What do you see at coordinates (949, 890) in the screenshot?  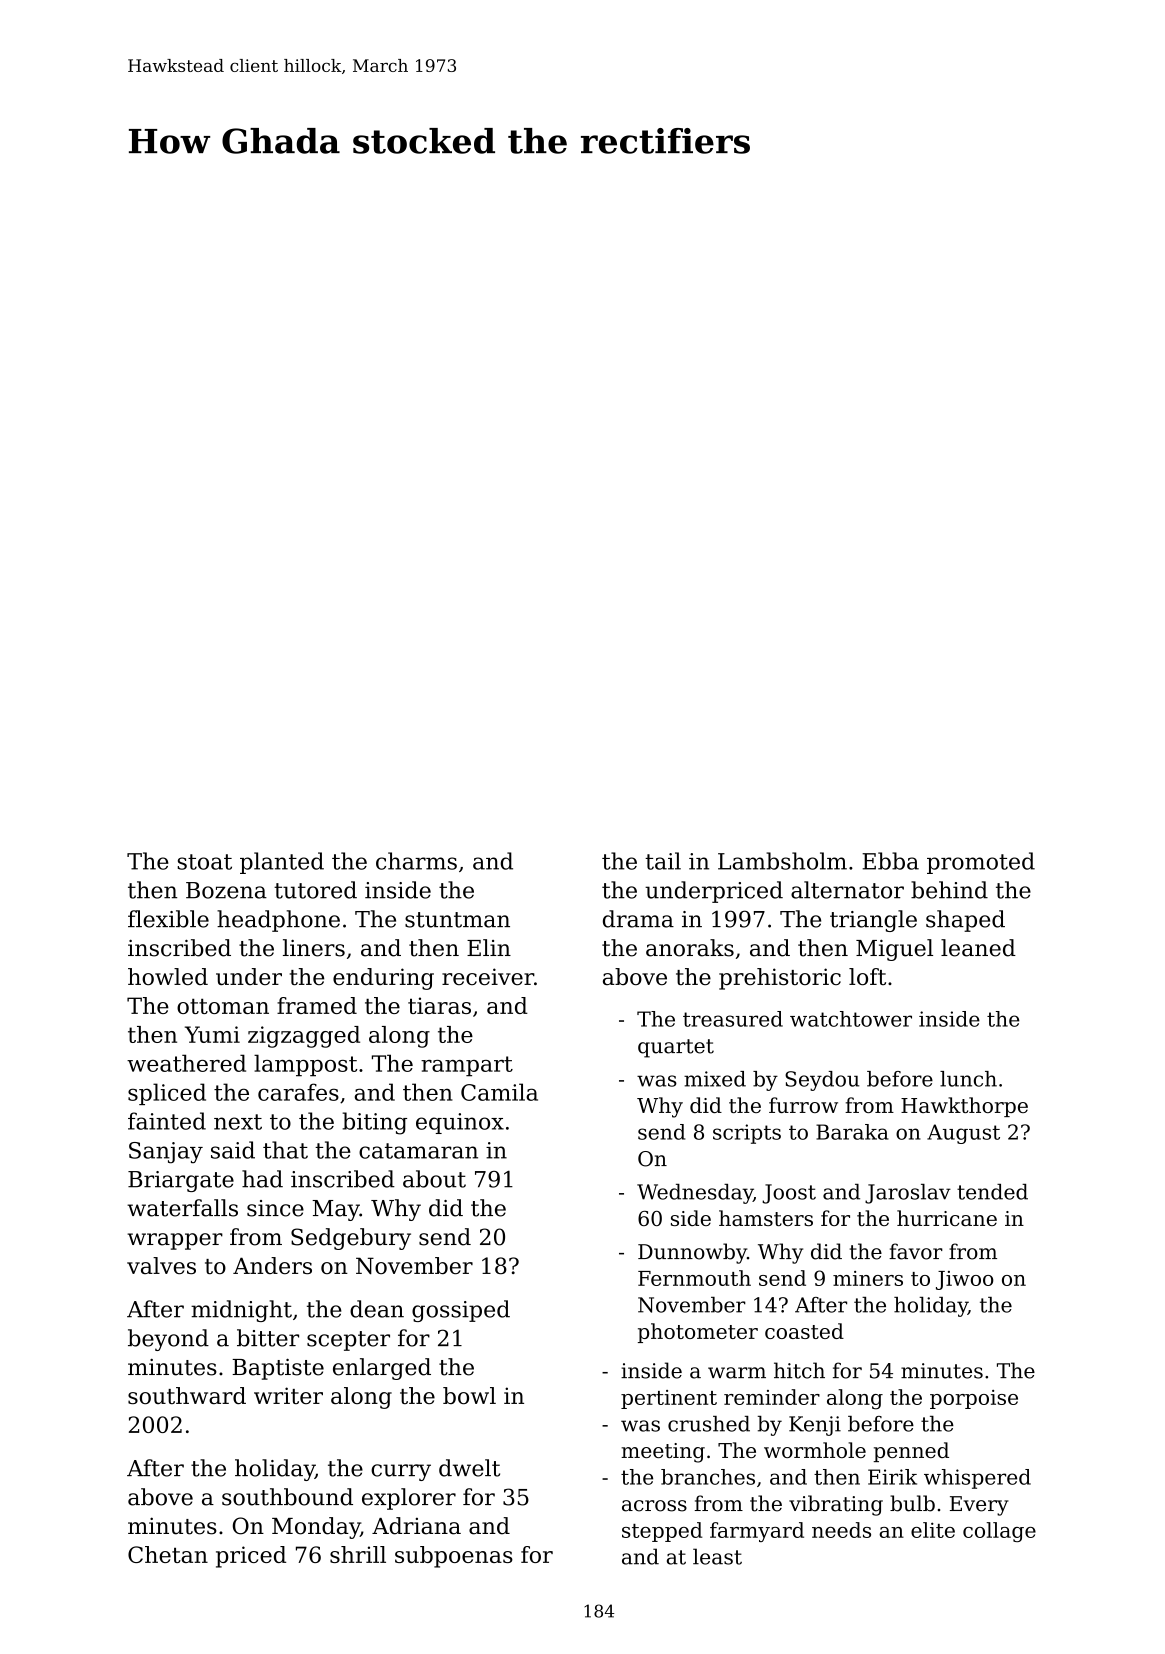 I see `behind` at bounding box center [949, 890].
